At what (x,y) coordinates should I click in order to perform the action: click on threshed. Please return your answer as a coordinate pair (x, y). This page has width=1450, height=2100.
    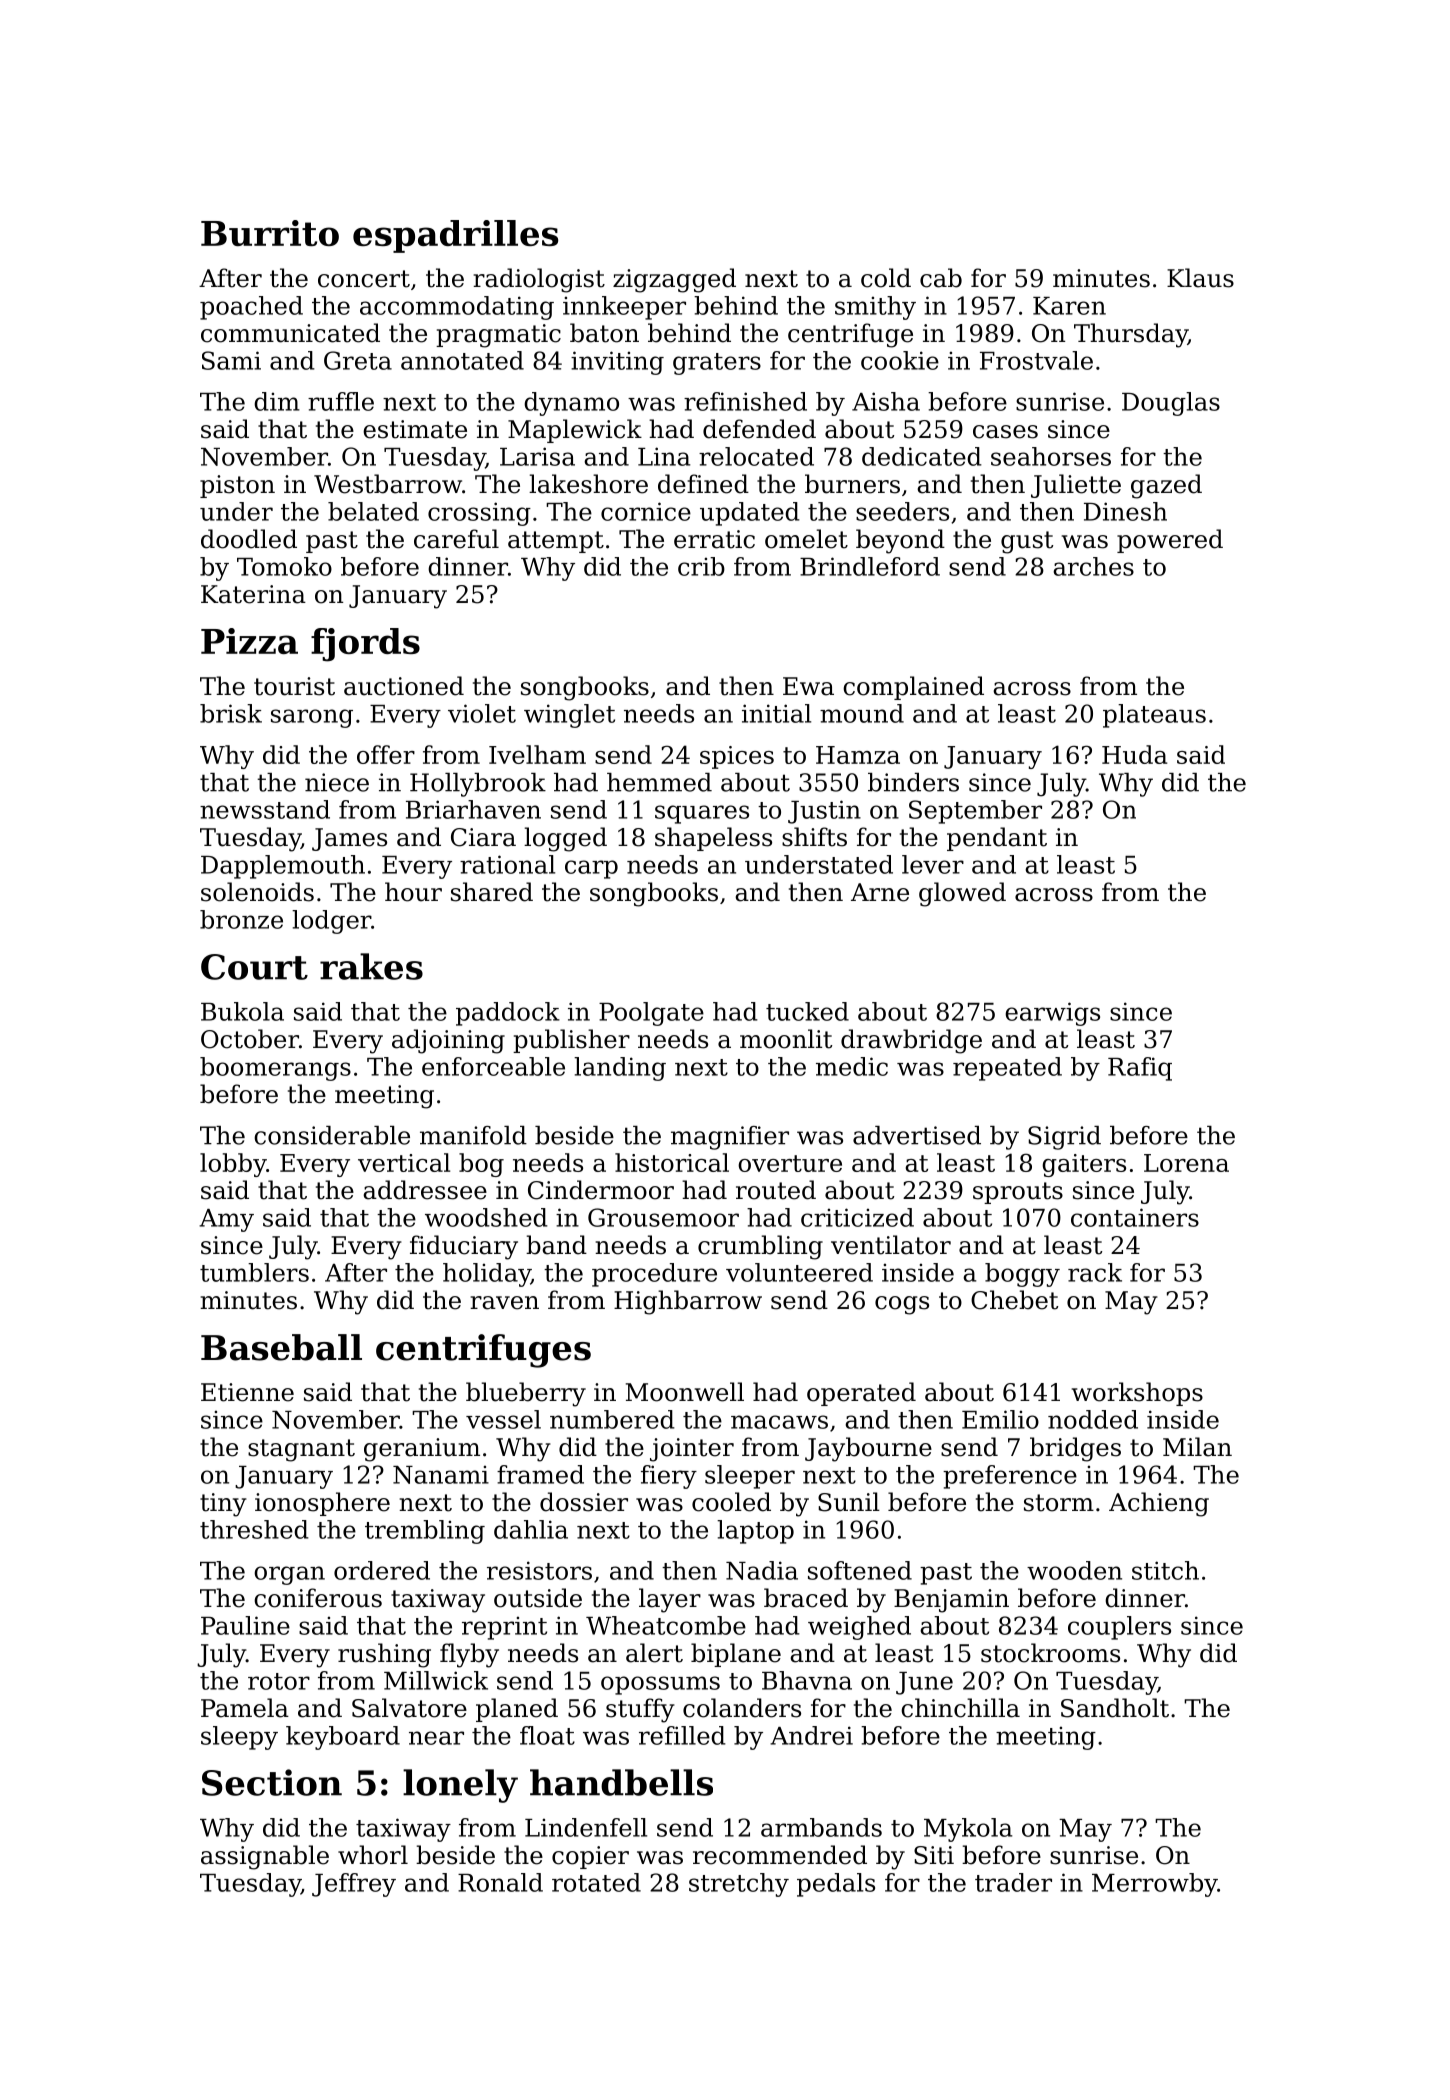
    Looking at the image, I should click on (254, 1529).
